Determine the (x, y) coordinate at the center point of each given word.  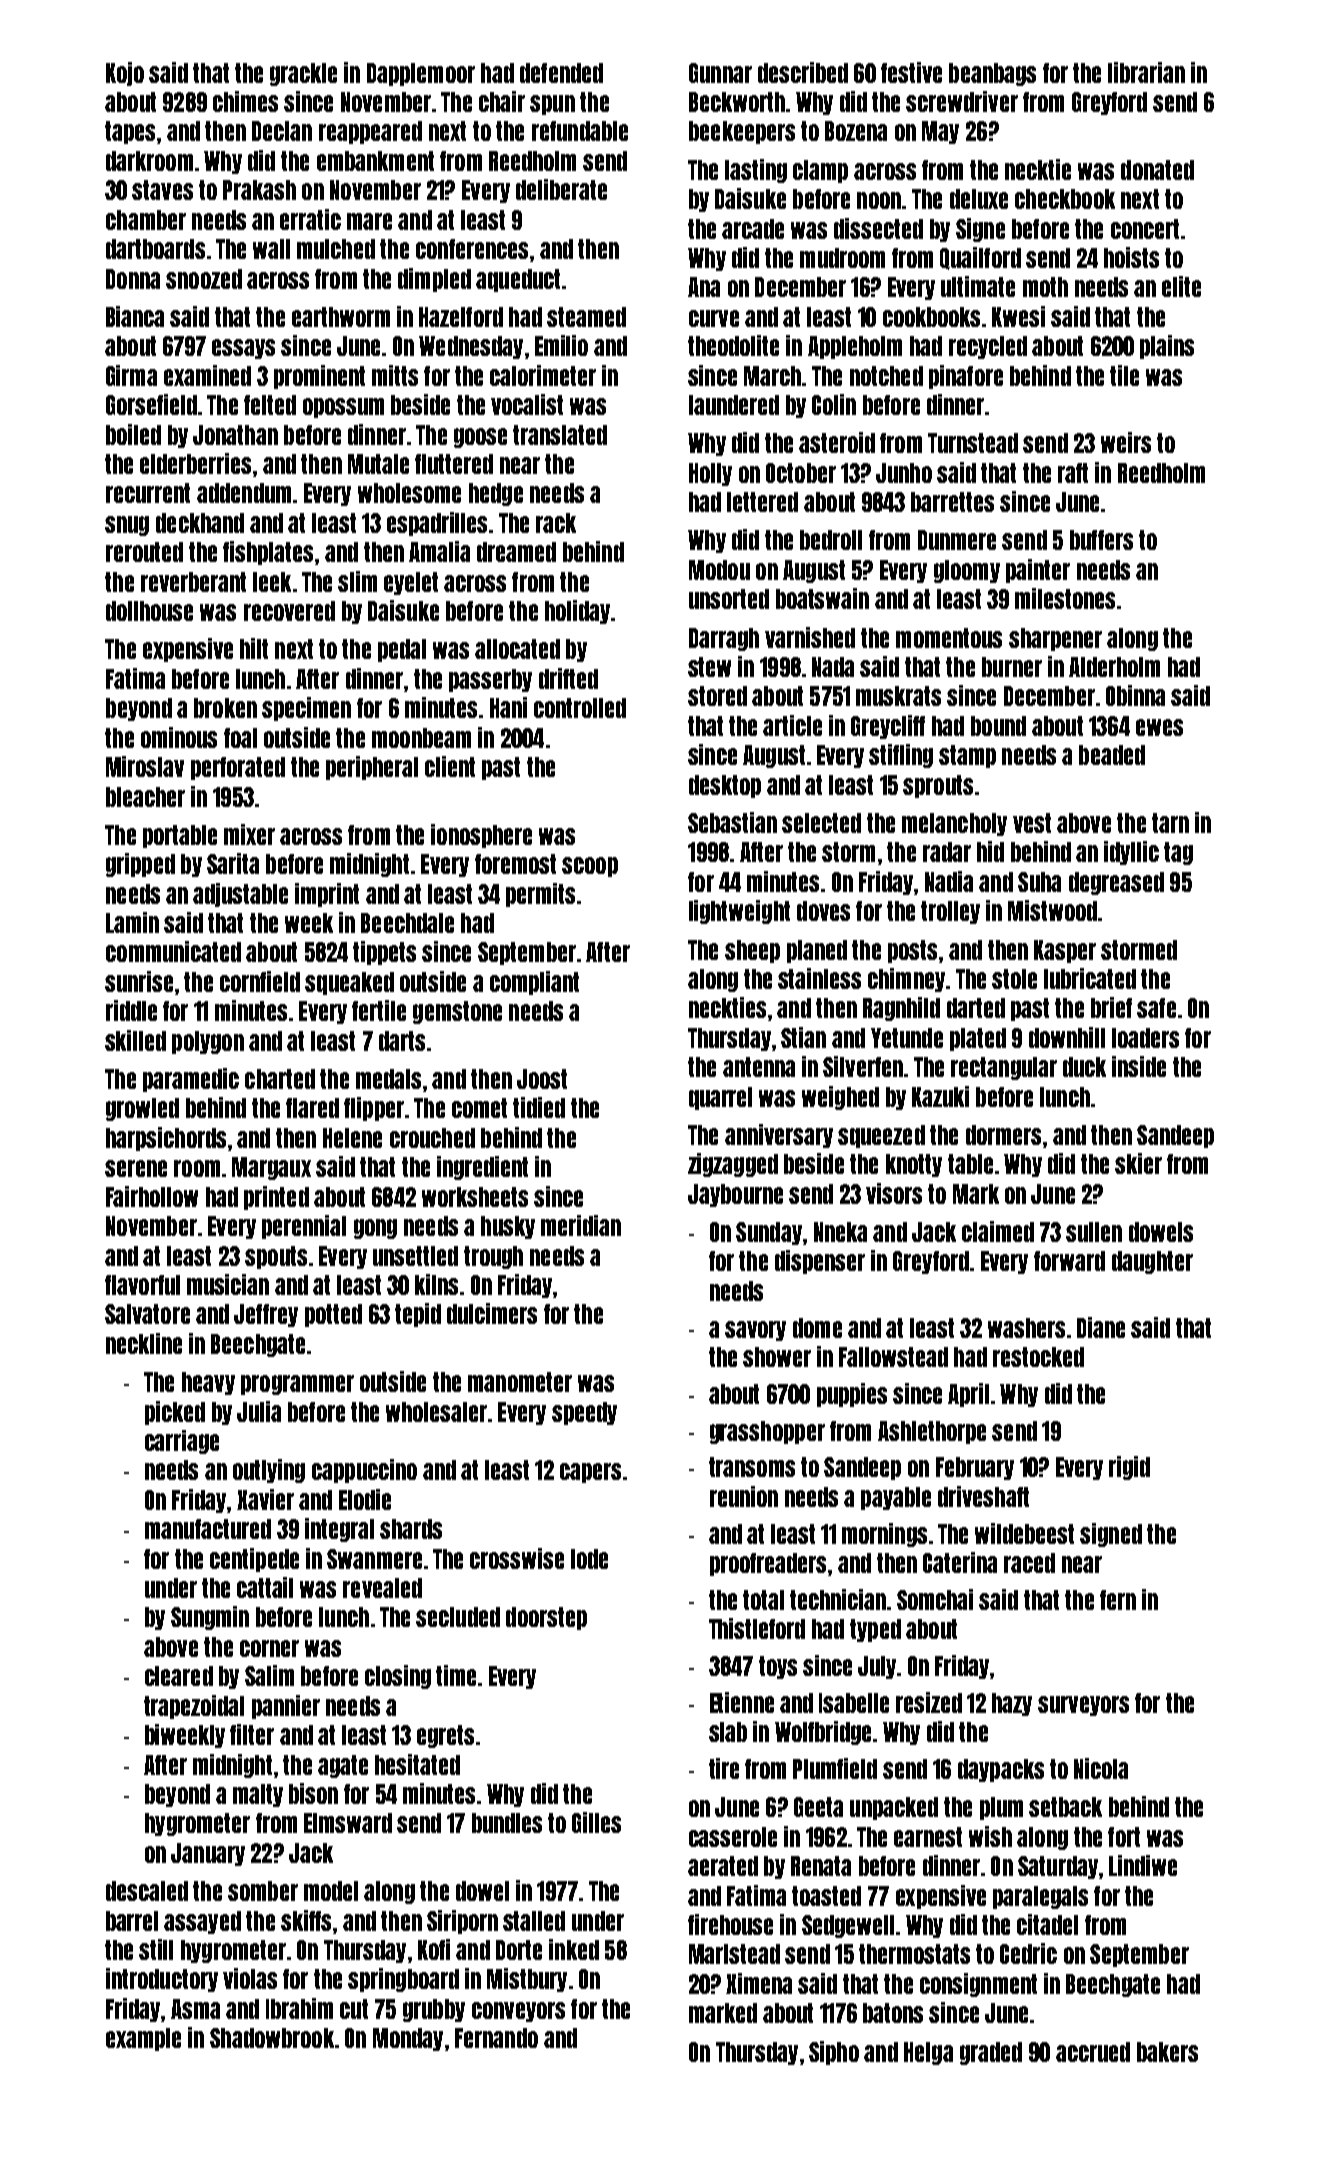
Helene (352, 1138)
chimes (245, 101)
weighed (840, 1098)
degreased (1116, 883)
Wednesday (471, 347)
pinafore (966, 377)
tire (724, 1768)
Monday (408, 2039)
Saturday (1058, 1867)
